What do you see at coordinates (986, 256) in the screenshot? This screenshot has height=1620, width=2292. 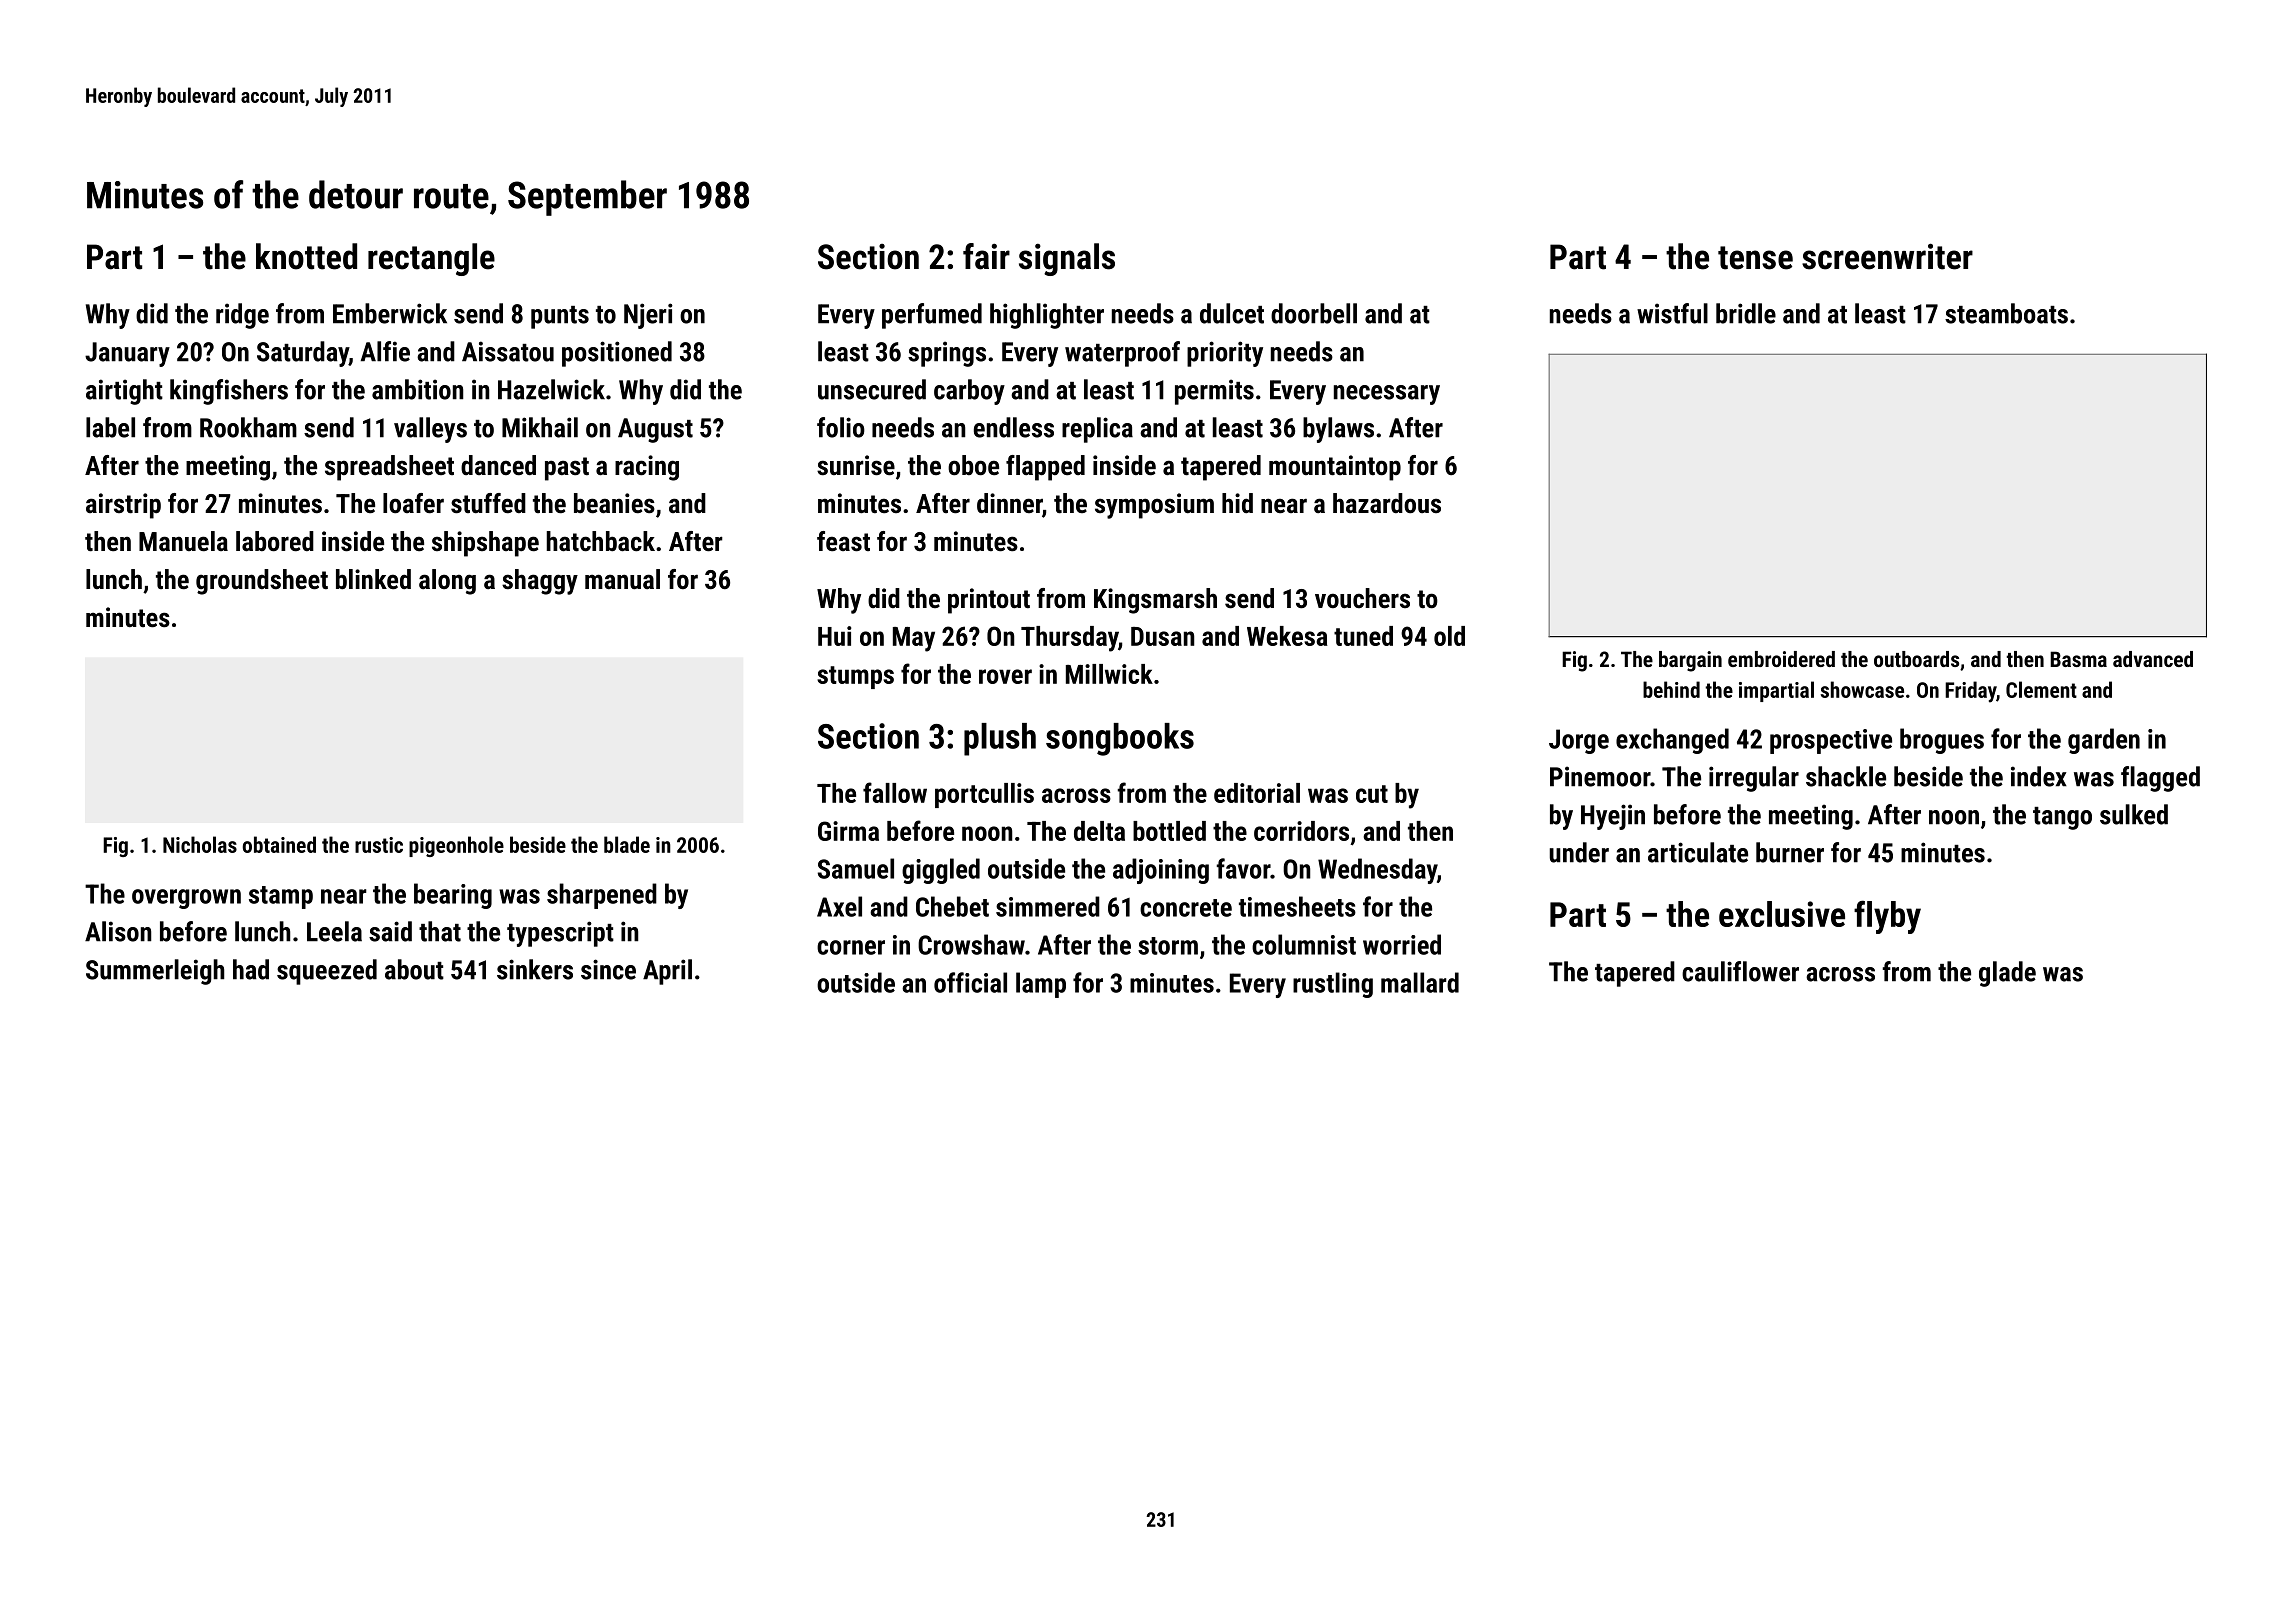 I see `fair` at bounding box center [986, 256].
